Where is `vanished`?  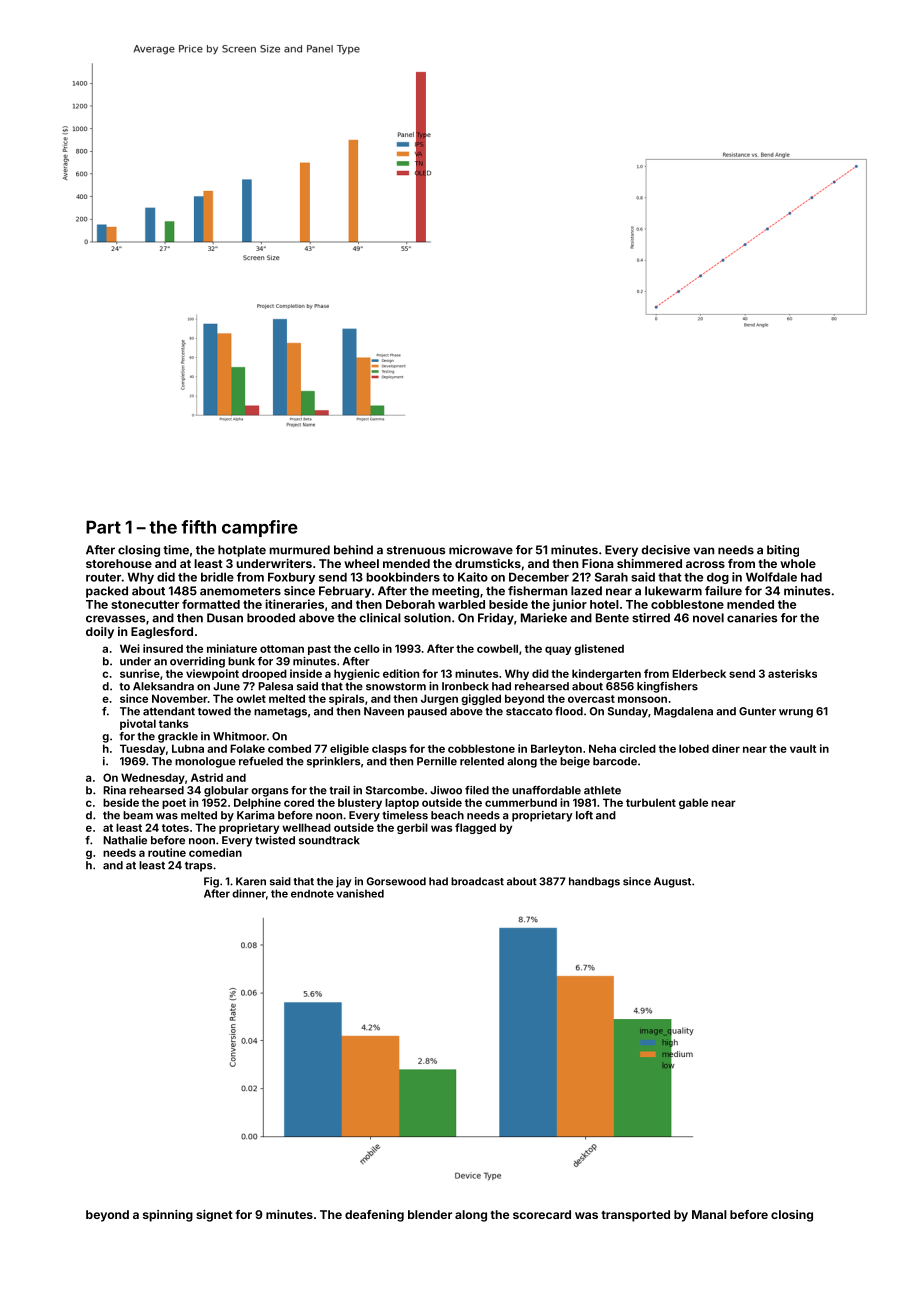 vanished is located at coordinates (360, 893).
